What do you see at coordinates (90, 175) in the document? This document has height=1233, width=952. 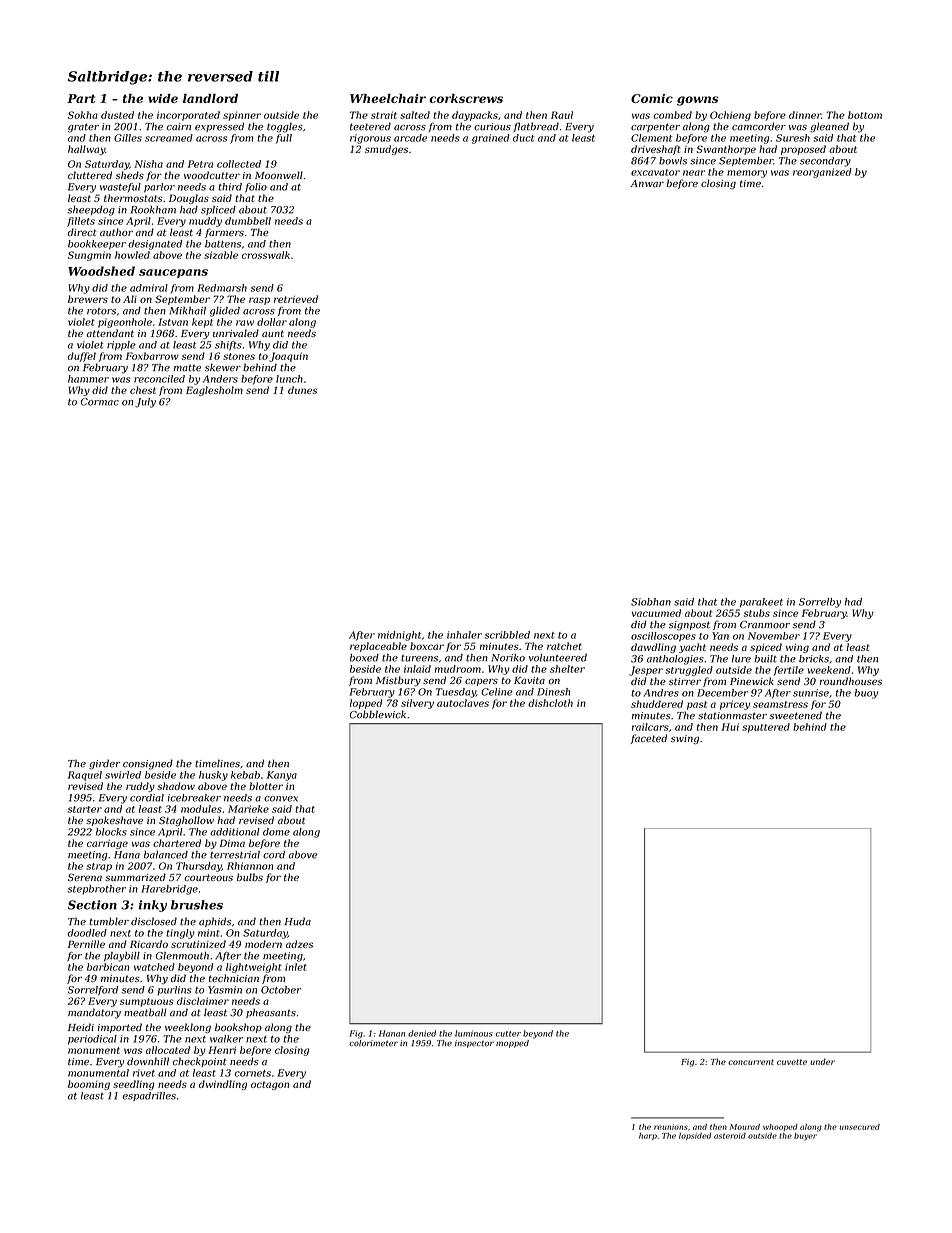 I see `cluttered` at bounding box center [90, 175].
